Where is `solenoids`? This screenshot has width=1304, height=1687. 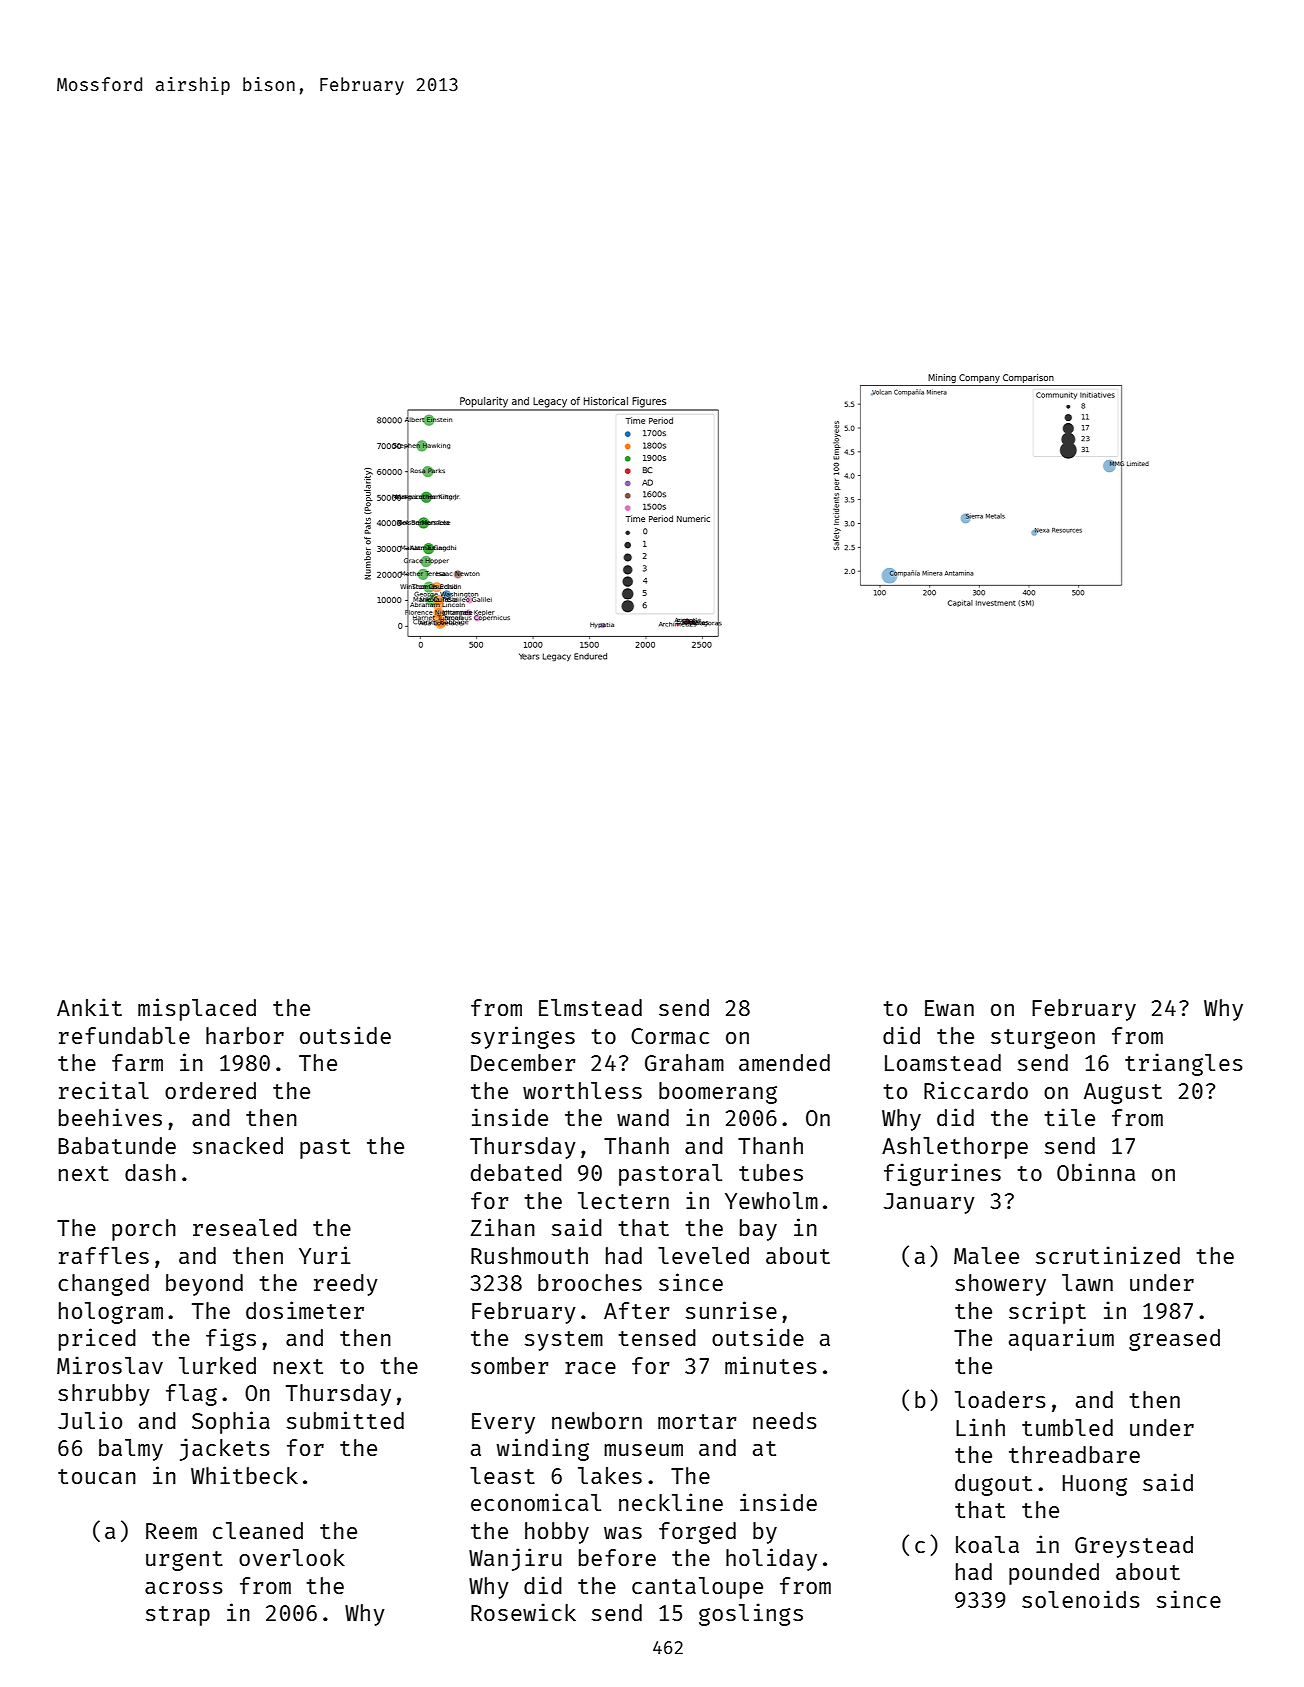 solenoids is located at coordinates (1081, 1599).
